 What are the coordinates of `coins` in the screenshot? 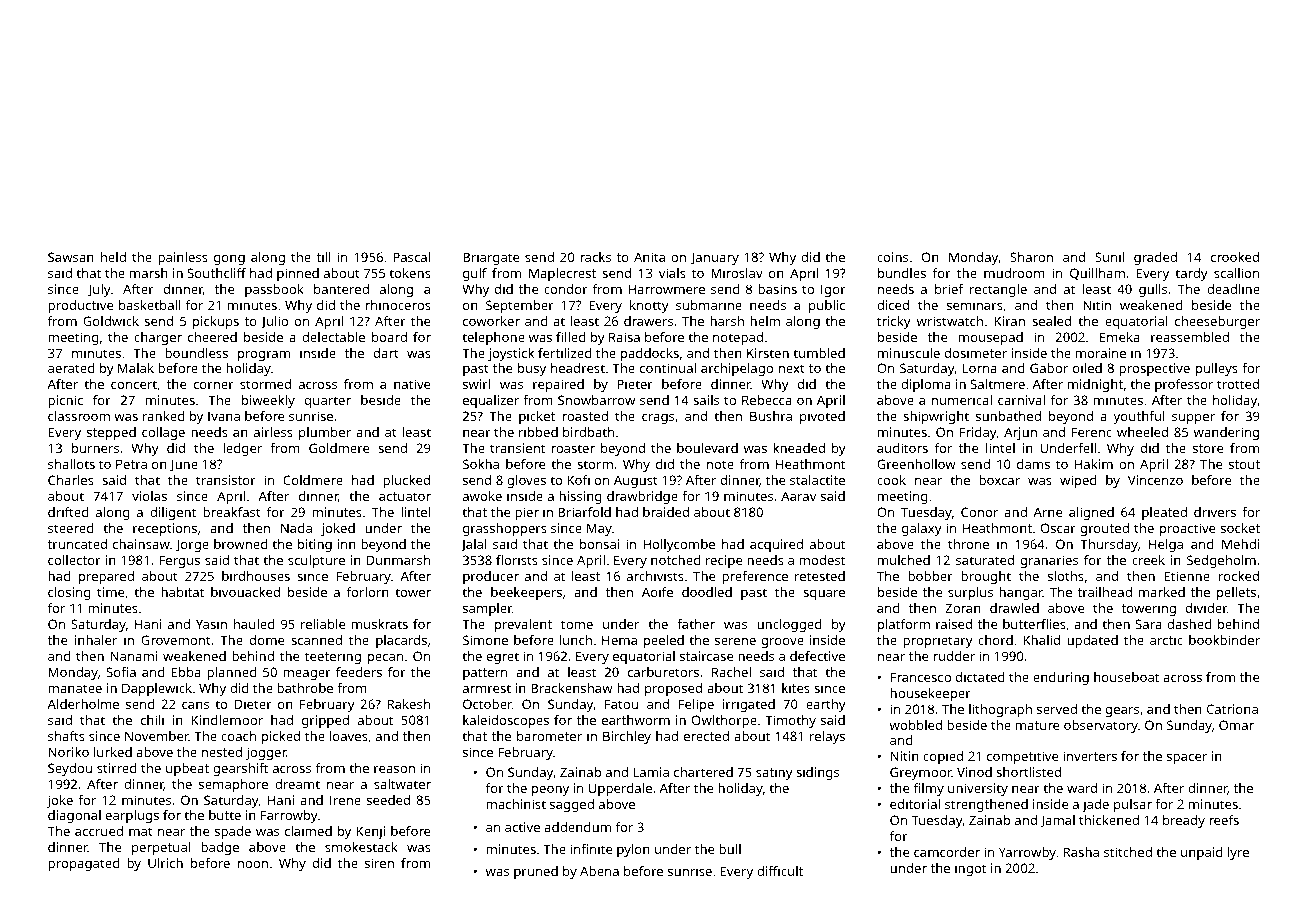 It's located at (892, 257).
